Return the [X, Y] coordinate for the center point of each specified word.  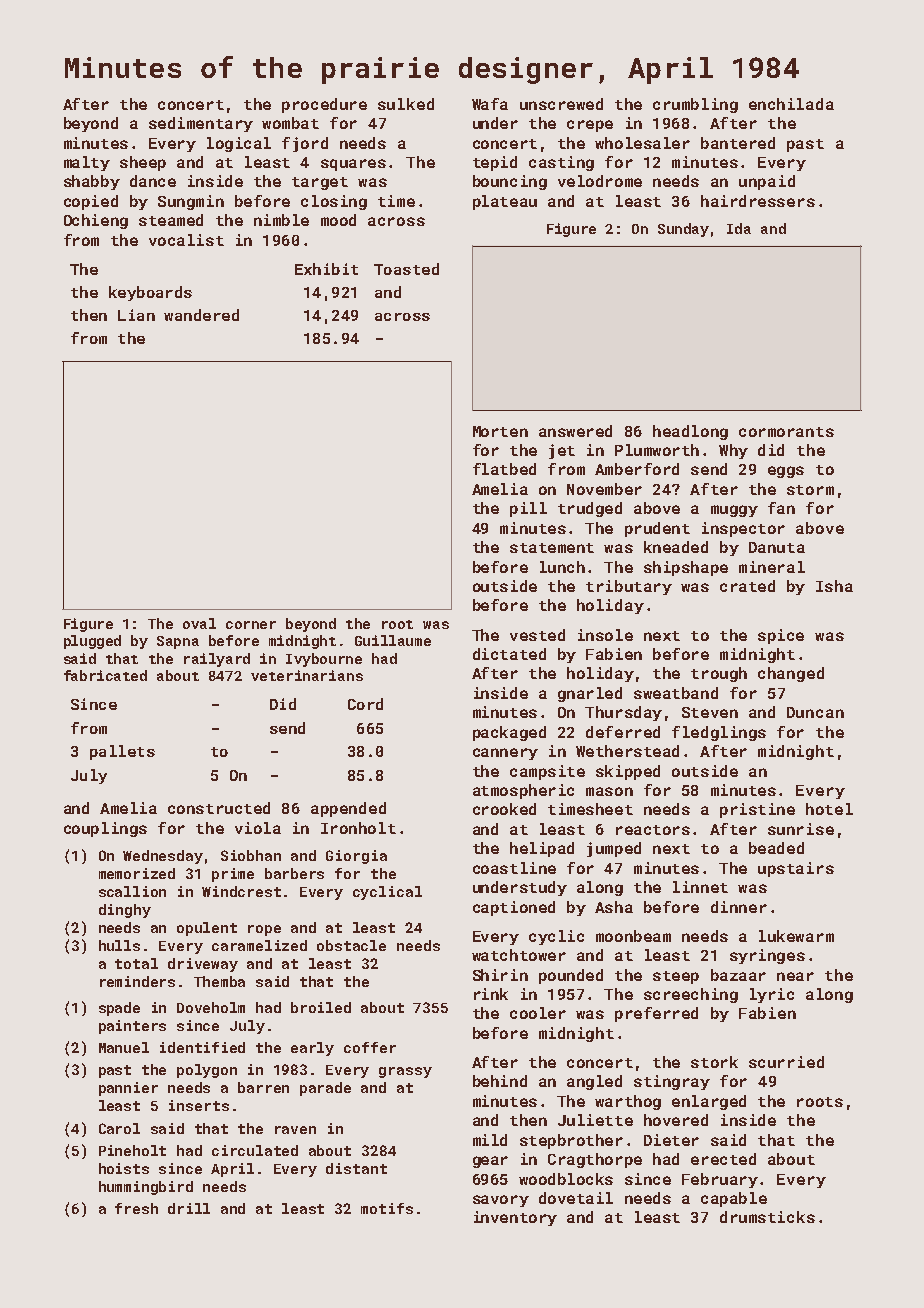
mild [490, 1140]
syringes [767, 956]
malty [87, 163]
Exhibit [326, 269]
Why [733, 451]
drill [189, 1208]
